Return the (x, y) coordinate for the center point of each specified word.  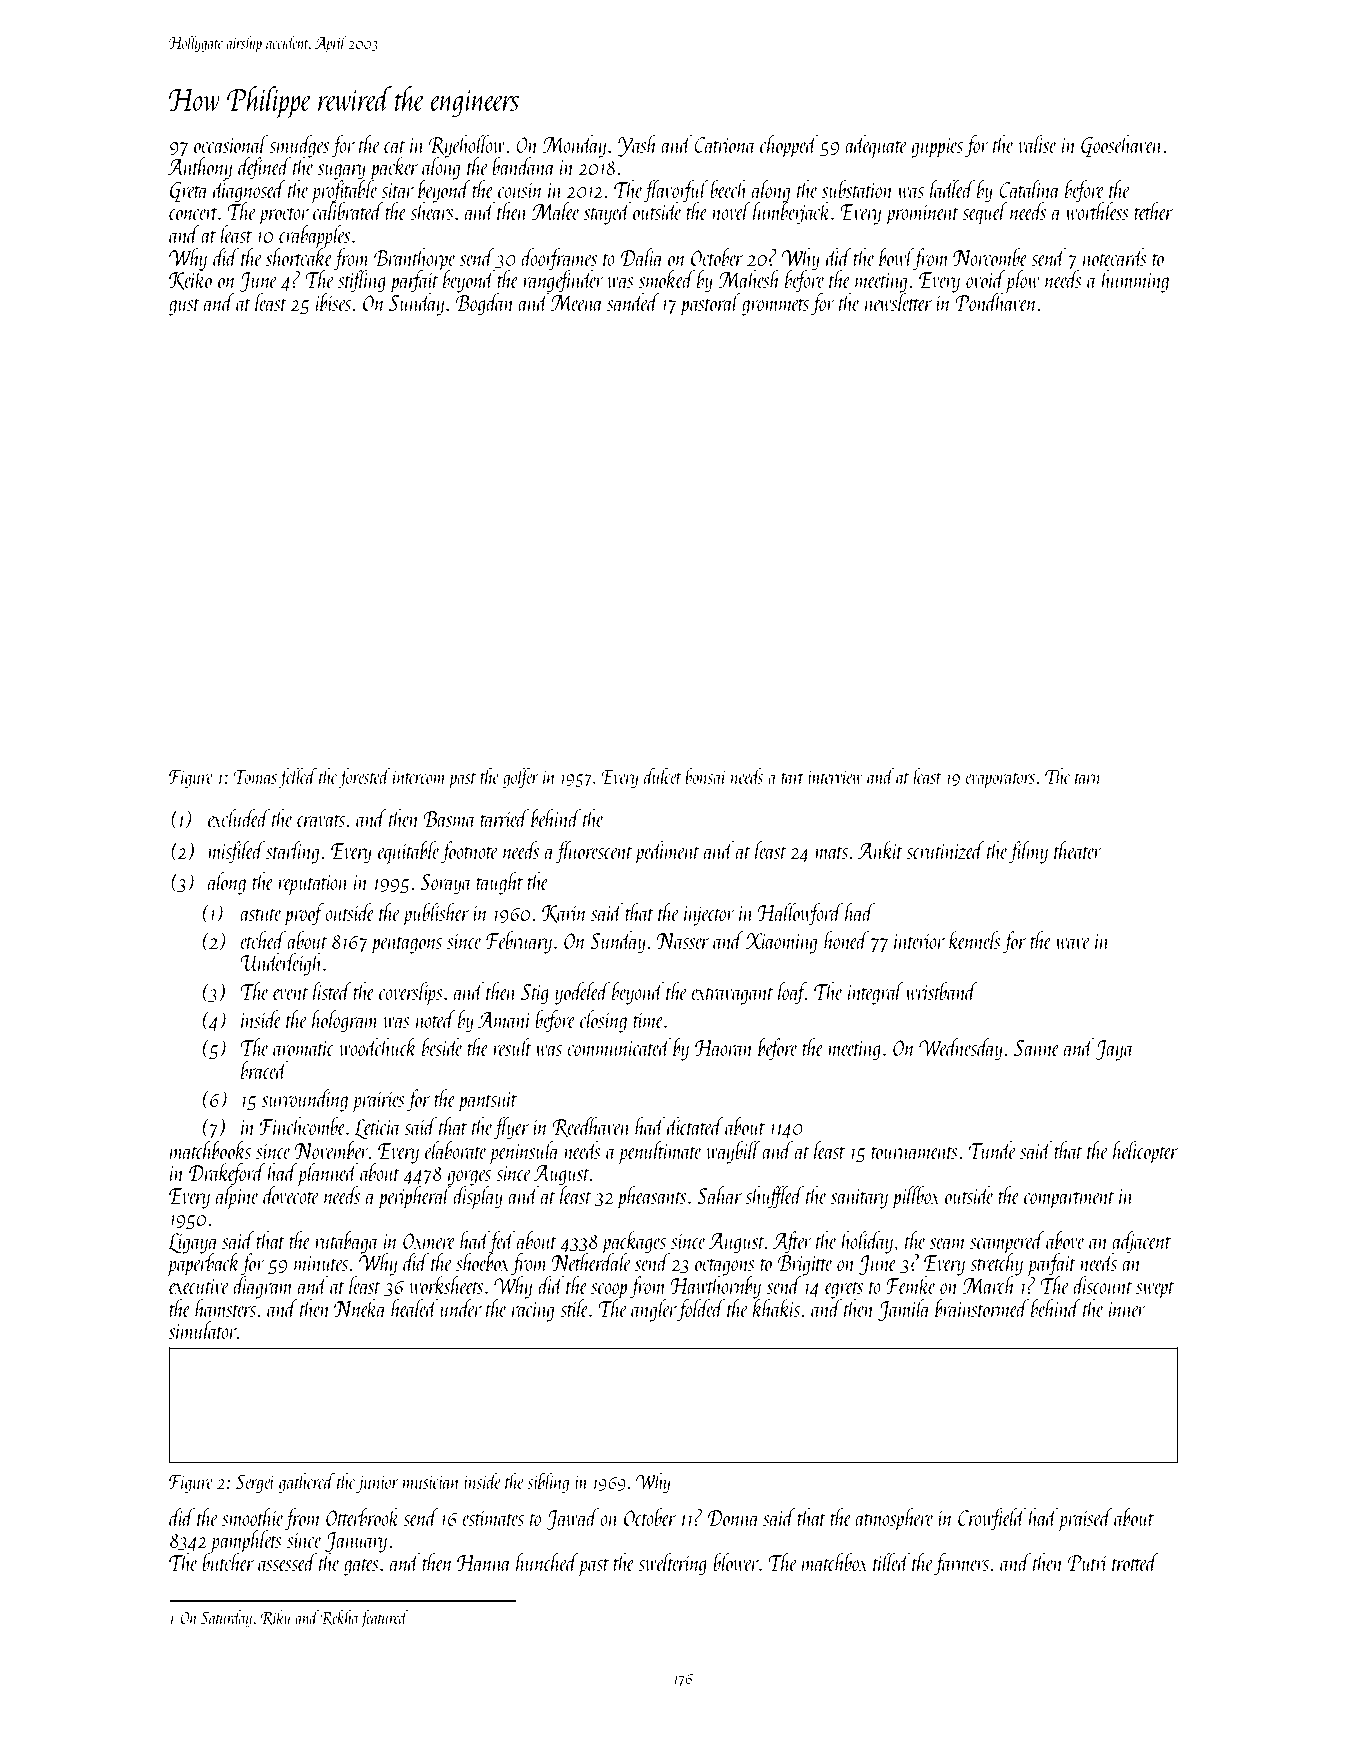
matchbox (835, 1562)
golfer (521, 778)
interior (919, 941)
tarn (1088, 778)
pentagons (406, 945)
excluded (239, 818)
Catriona (725, 145)
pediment (667, 852)
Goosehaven (1122, 146)
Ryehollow (467, 146)
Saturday (226, 1619)
